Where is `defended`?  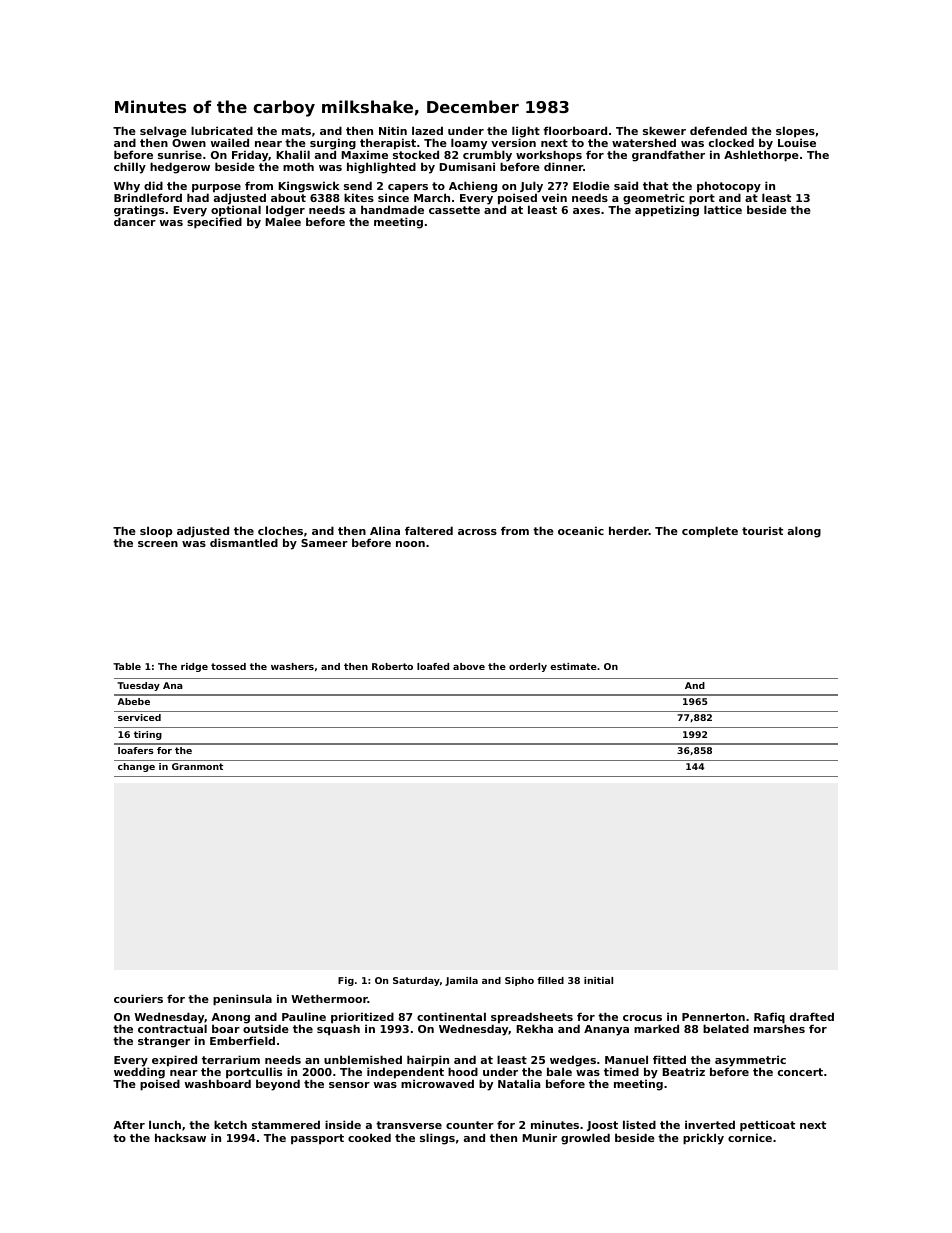 defended is located at coordinates (718, 130).
